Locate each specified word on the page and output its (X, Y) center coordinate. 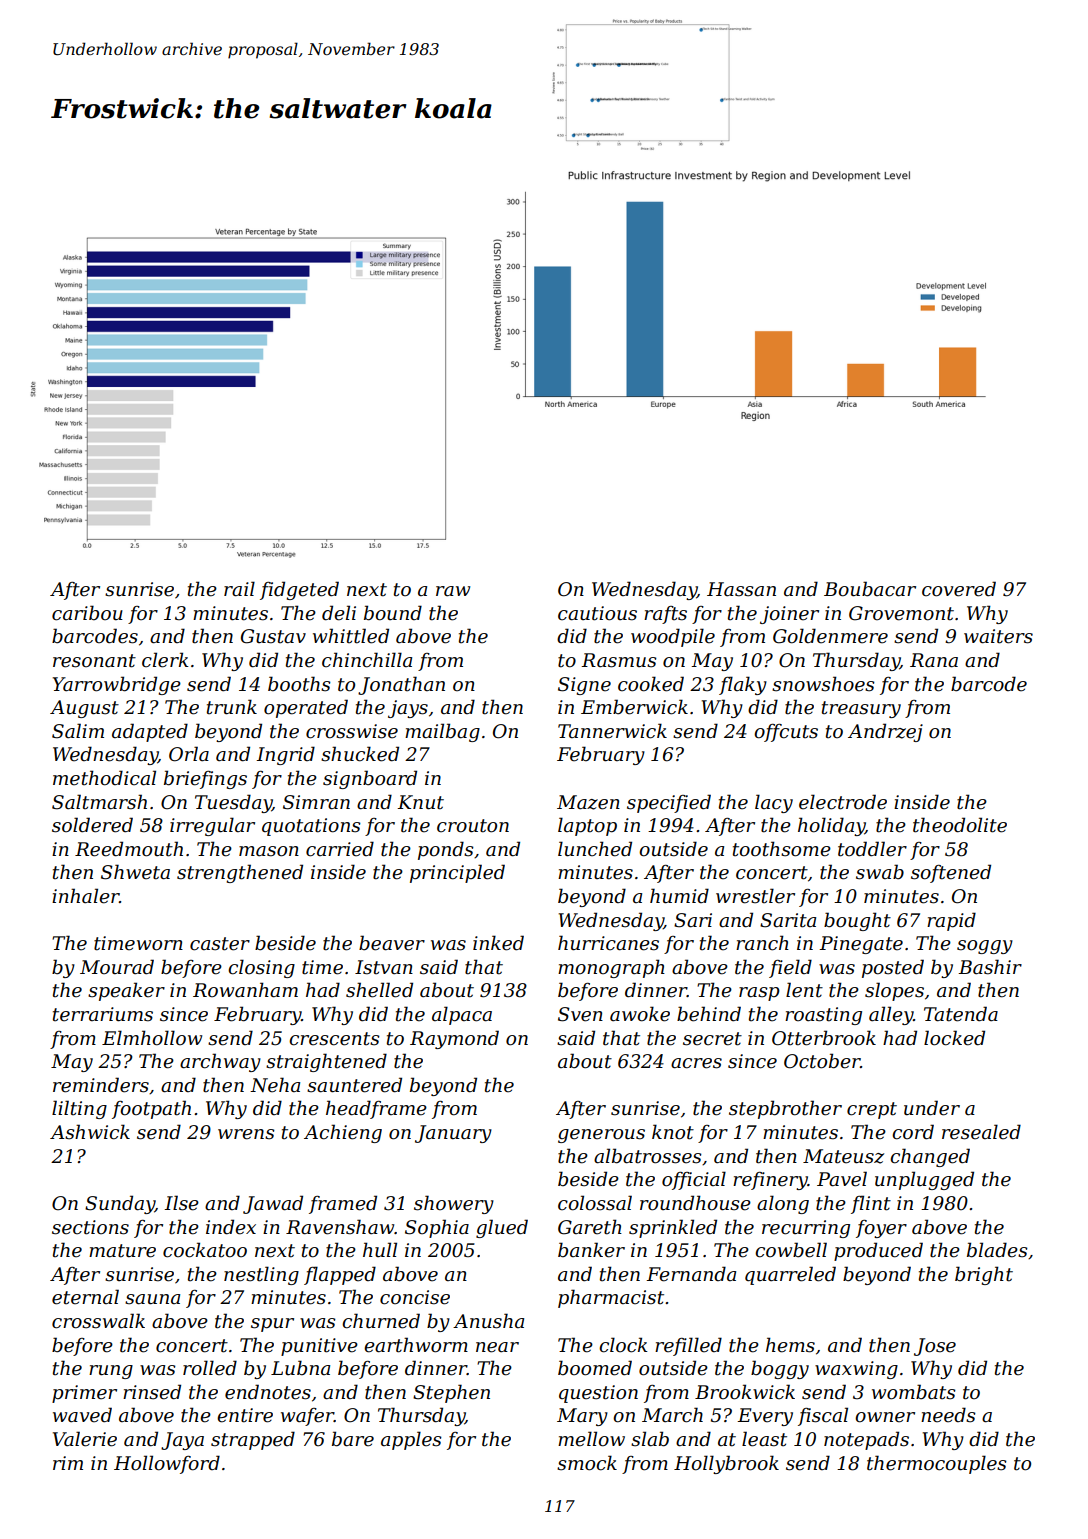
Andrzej (885, 732)
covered (959, 589)
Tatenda (961, 1014)
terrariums (103, 1014)
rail (239, 589)
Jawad (273, 1204)
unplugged (924, 1180)
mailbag (442, 732)
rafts (665, 615)
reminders (101, 1085)
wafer (307, 1417)
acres (696, 1063)
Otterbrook (824, 1038)
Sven (580, 1014)
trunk (232, 707)
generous (601, 1136)
